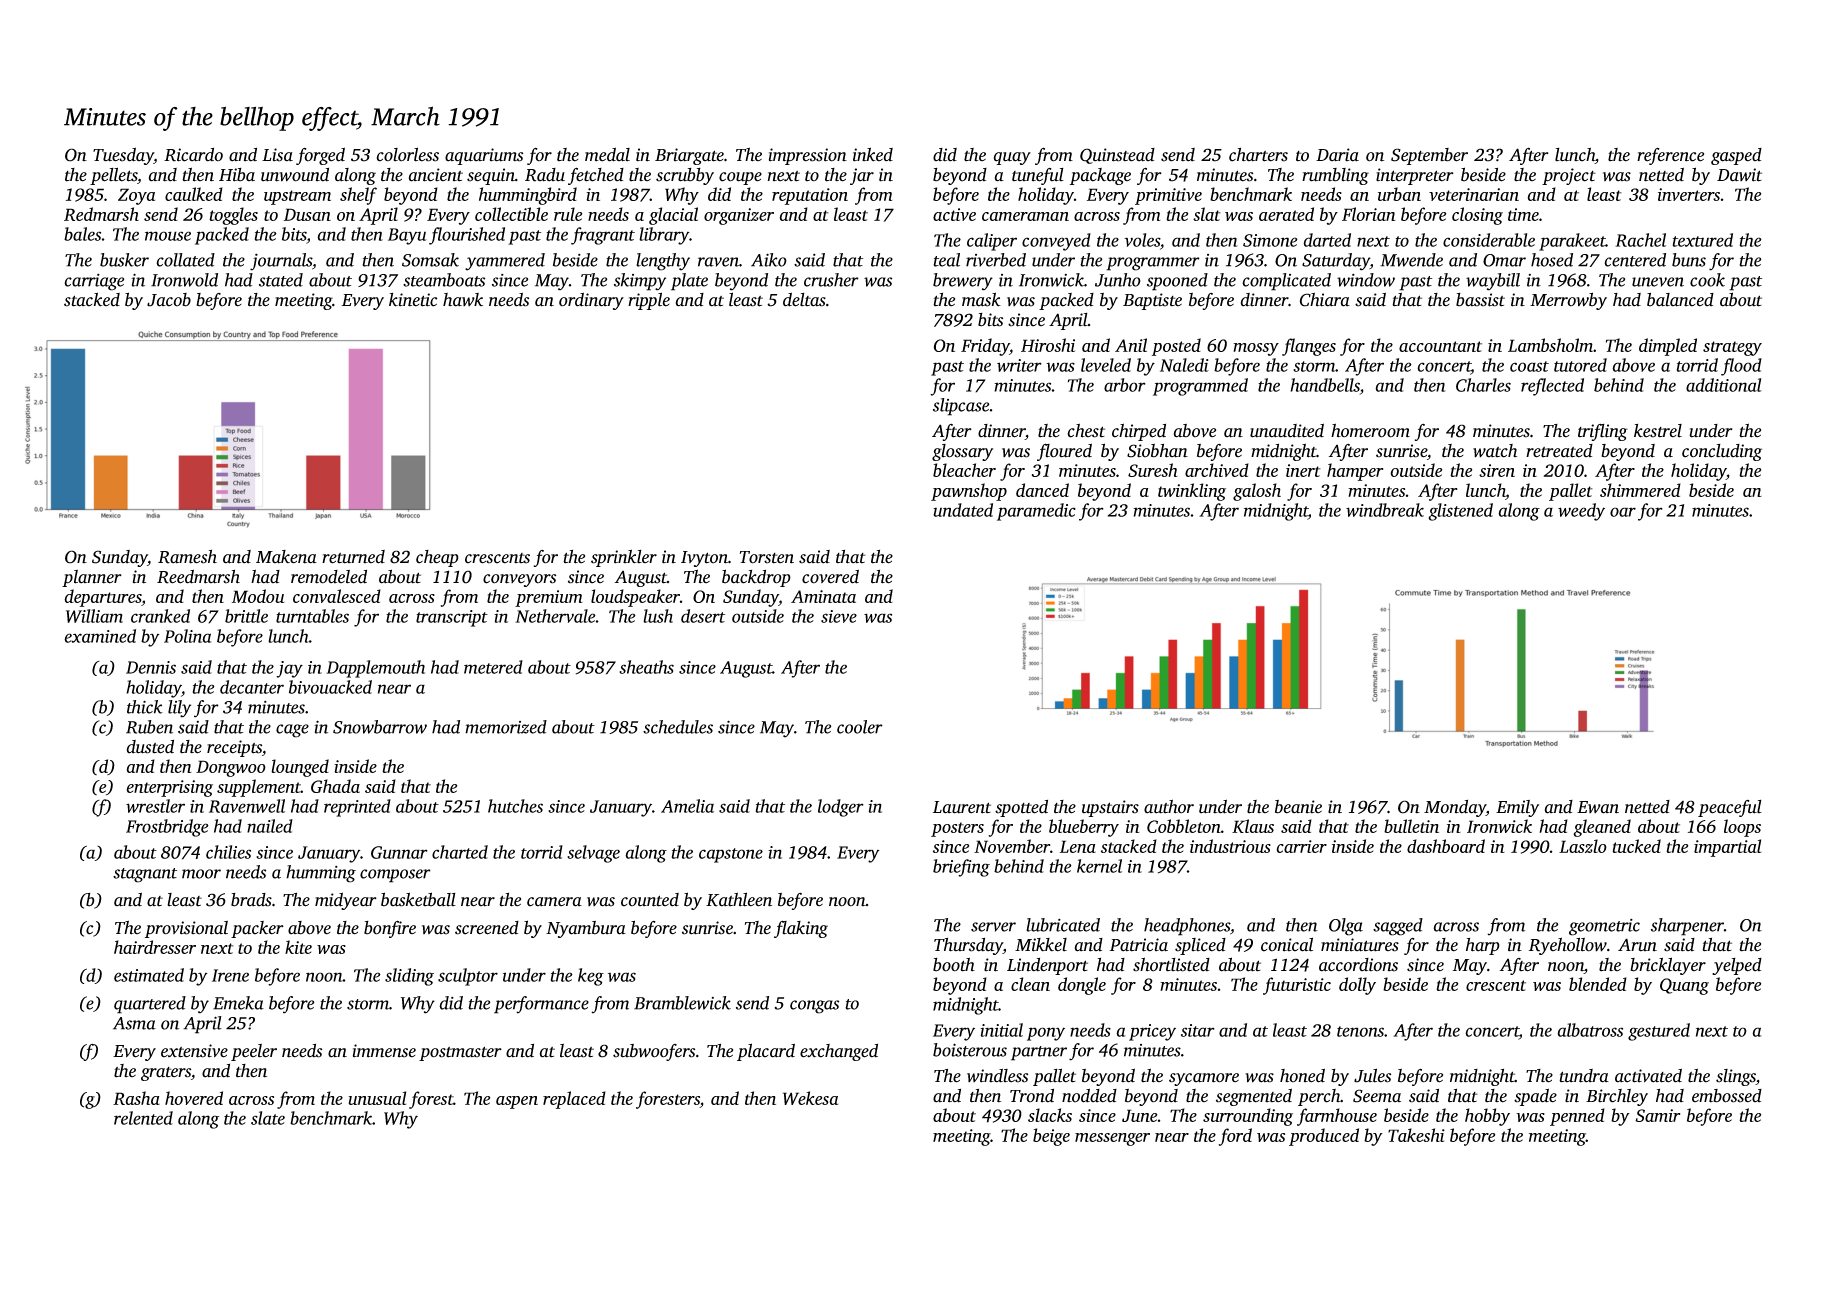  I want to click on Irene, so click(230, 975).
